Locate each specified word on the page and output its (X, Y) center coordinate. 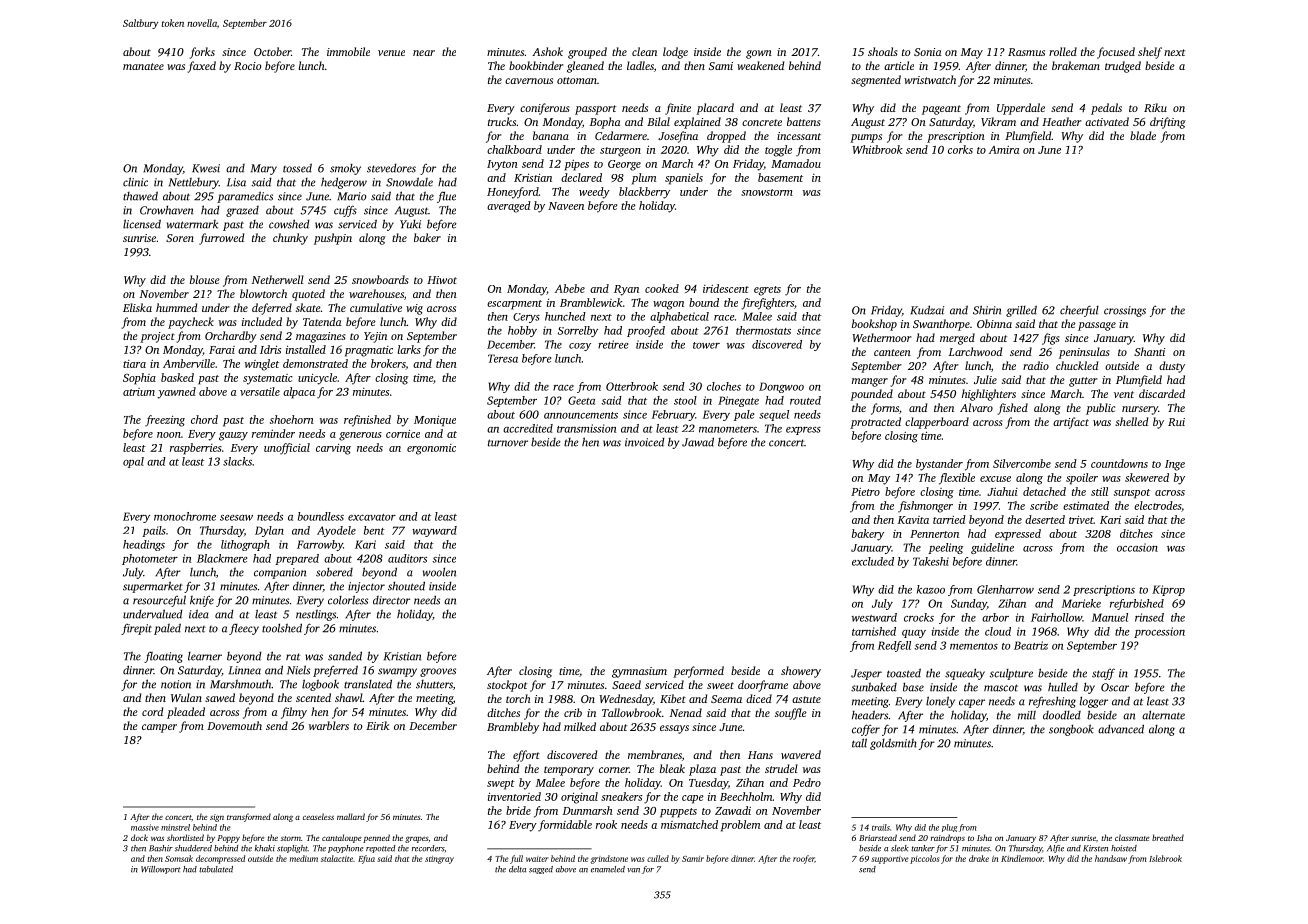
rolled (1063, 51)
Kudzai (927, 310)
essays (674, 729)
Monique (435, 421)
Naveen (566, 206)
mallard (351, 816)
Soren (180, 238)
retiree (613, 344)
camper (159, 728)
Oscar (1115, 687)
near (424, 53)
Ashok (547, 51)
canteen (892, 352)
